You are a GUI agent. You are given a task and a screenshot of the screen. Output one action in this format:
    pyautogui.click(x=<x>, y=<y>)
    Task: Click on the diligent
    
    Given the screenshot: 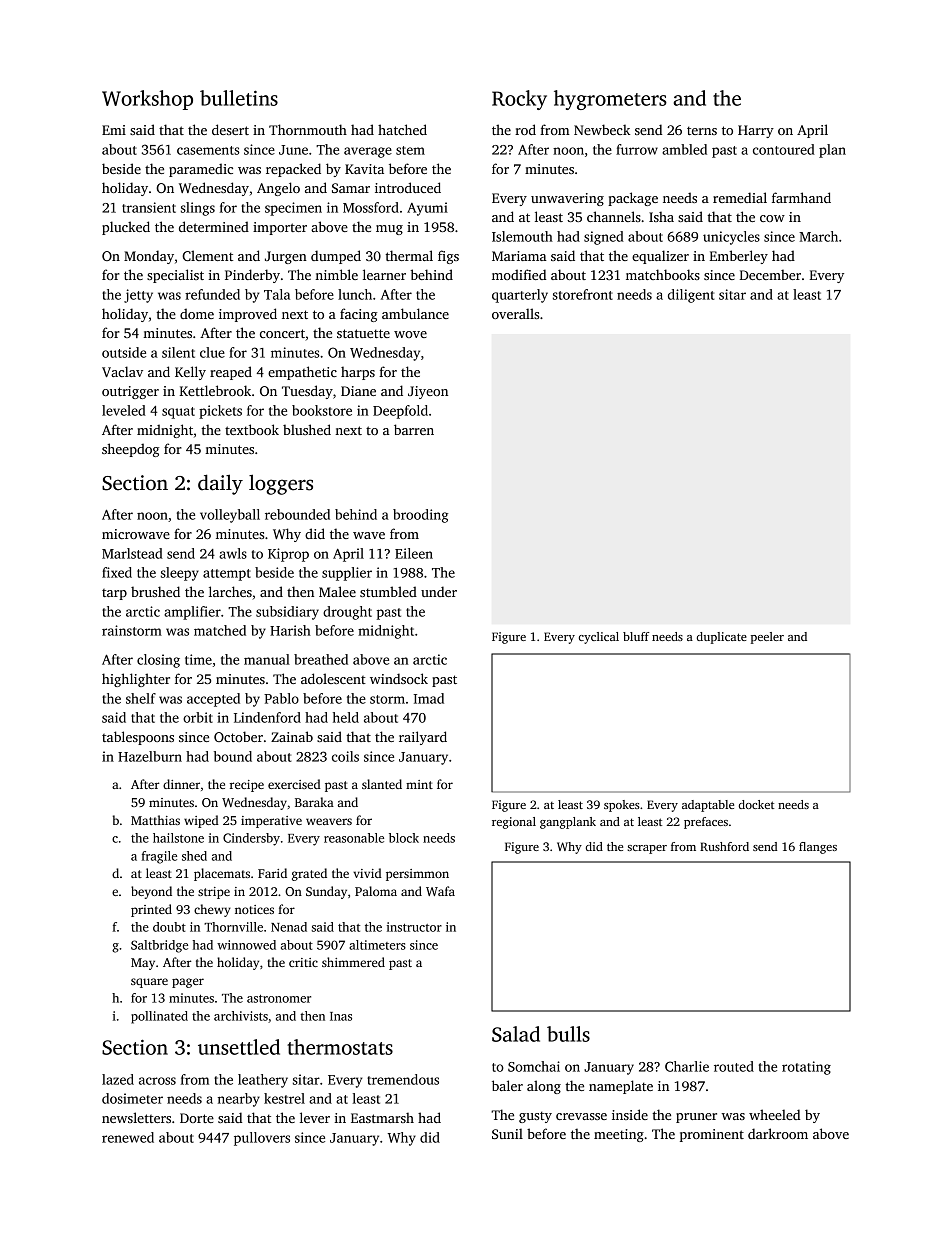 What is the action you would take?
    pyautogui.click(x=691, y=296)
